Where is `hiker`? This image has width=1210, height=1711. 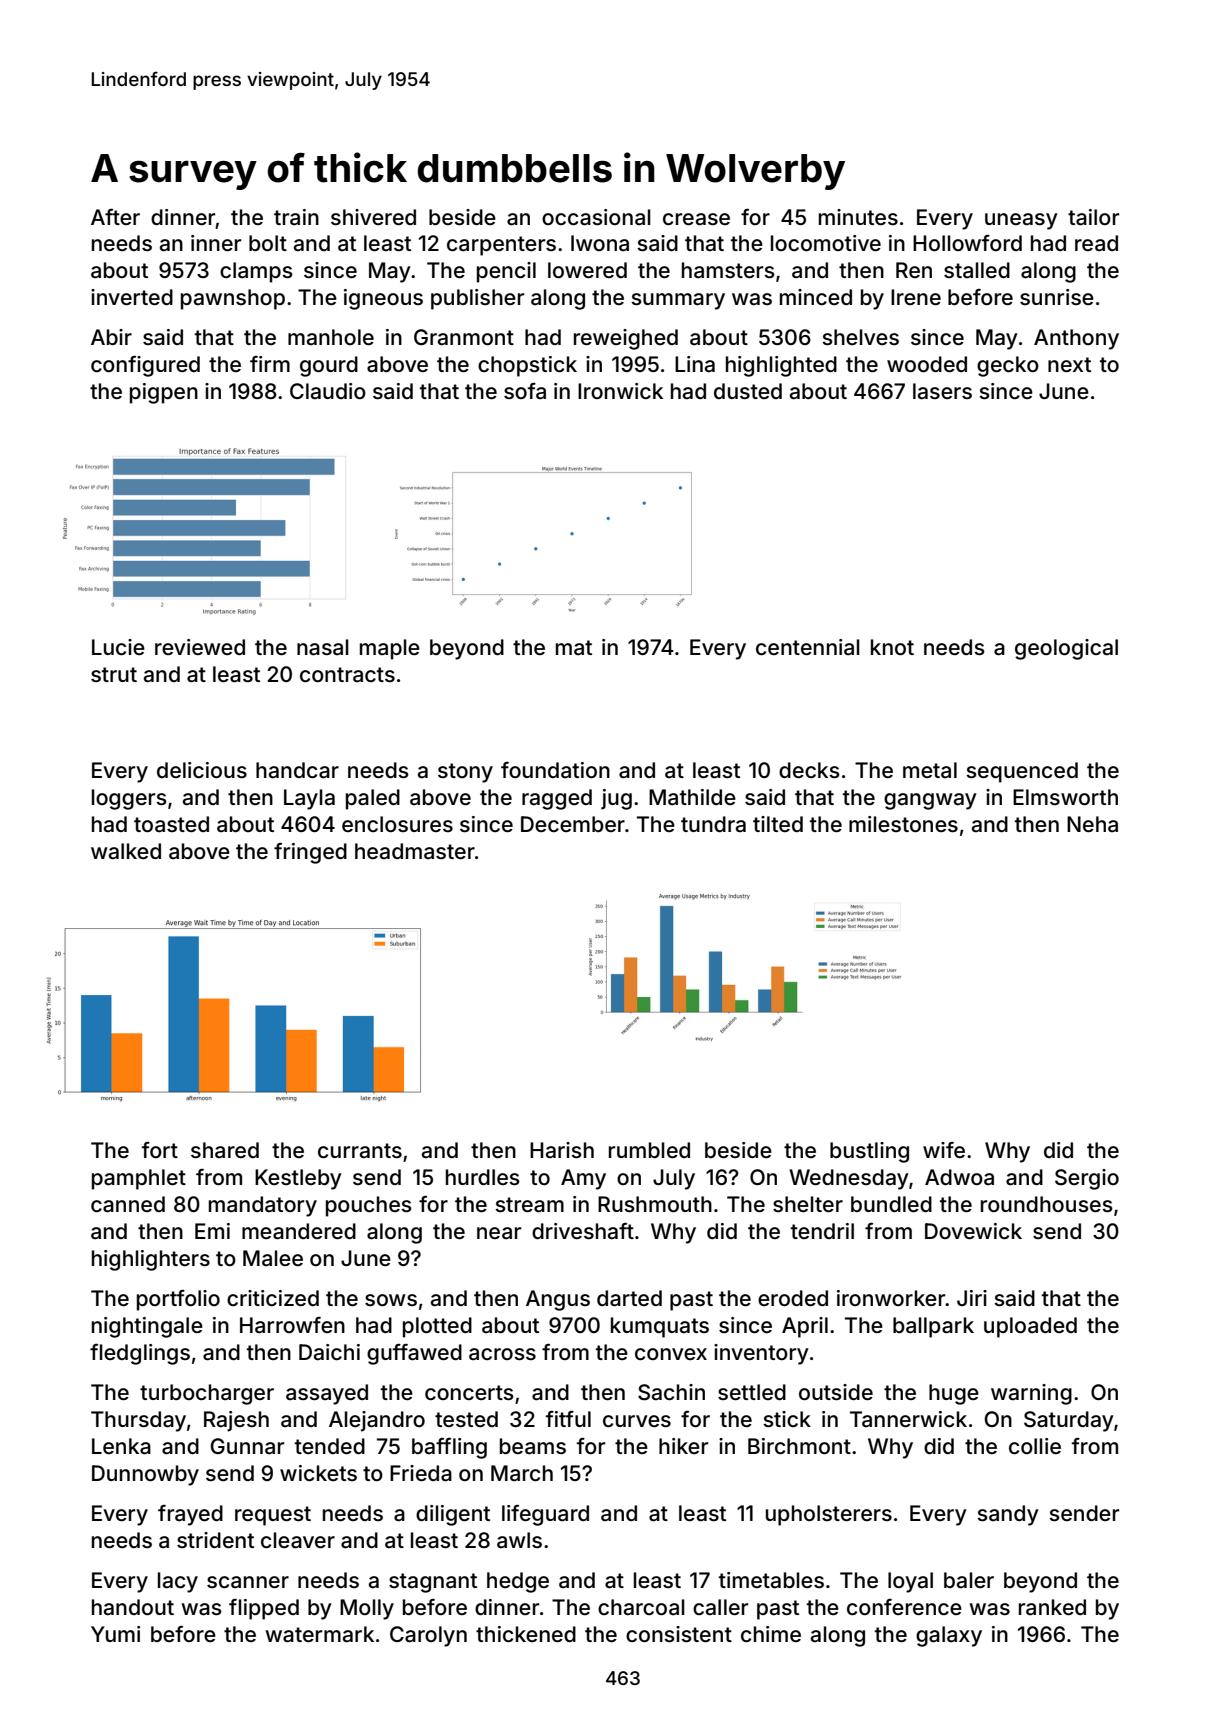 hiker is located at coordinates (683, 1446).
